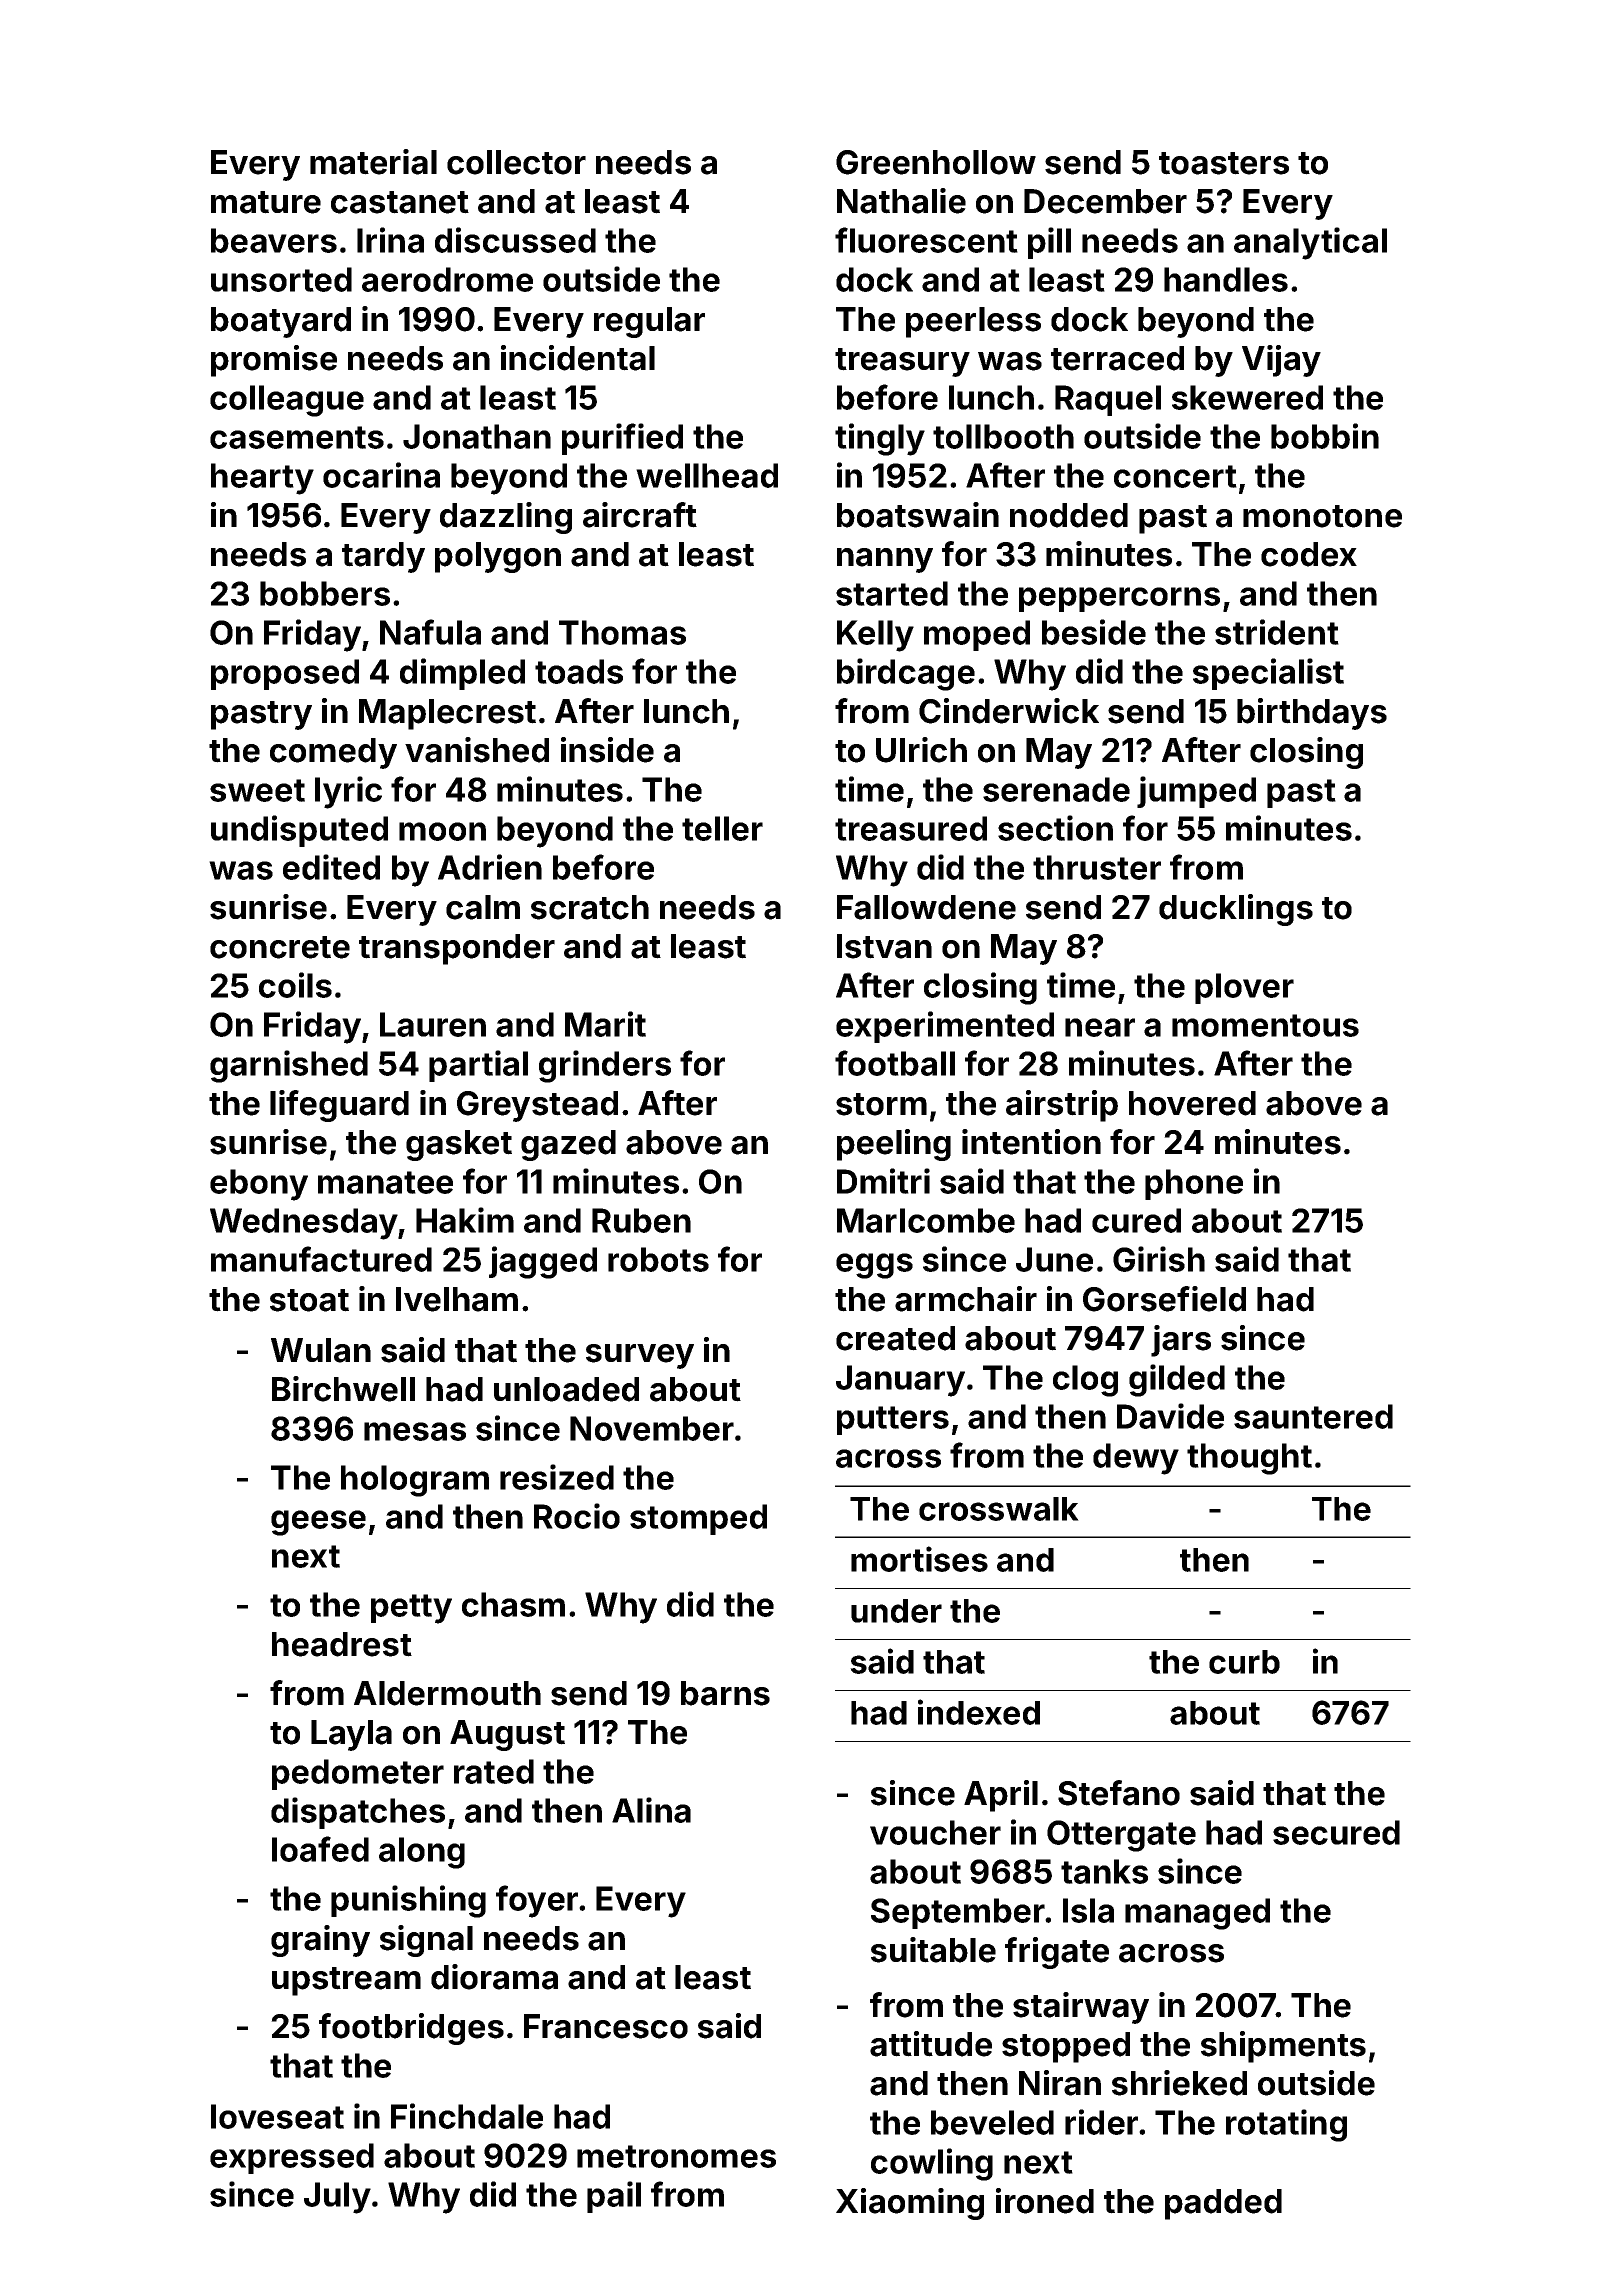  Describe the element at coordinates (652, 1428) in the screenshot. I see `November` at that location.
